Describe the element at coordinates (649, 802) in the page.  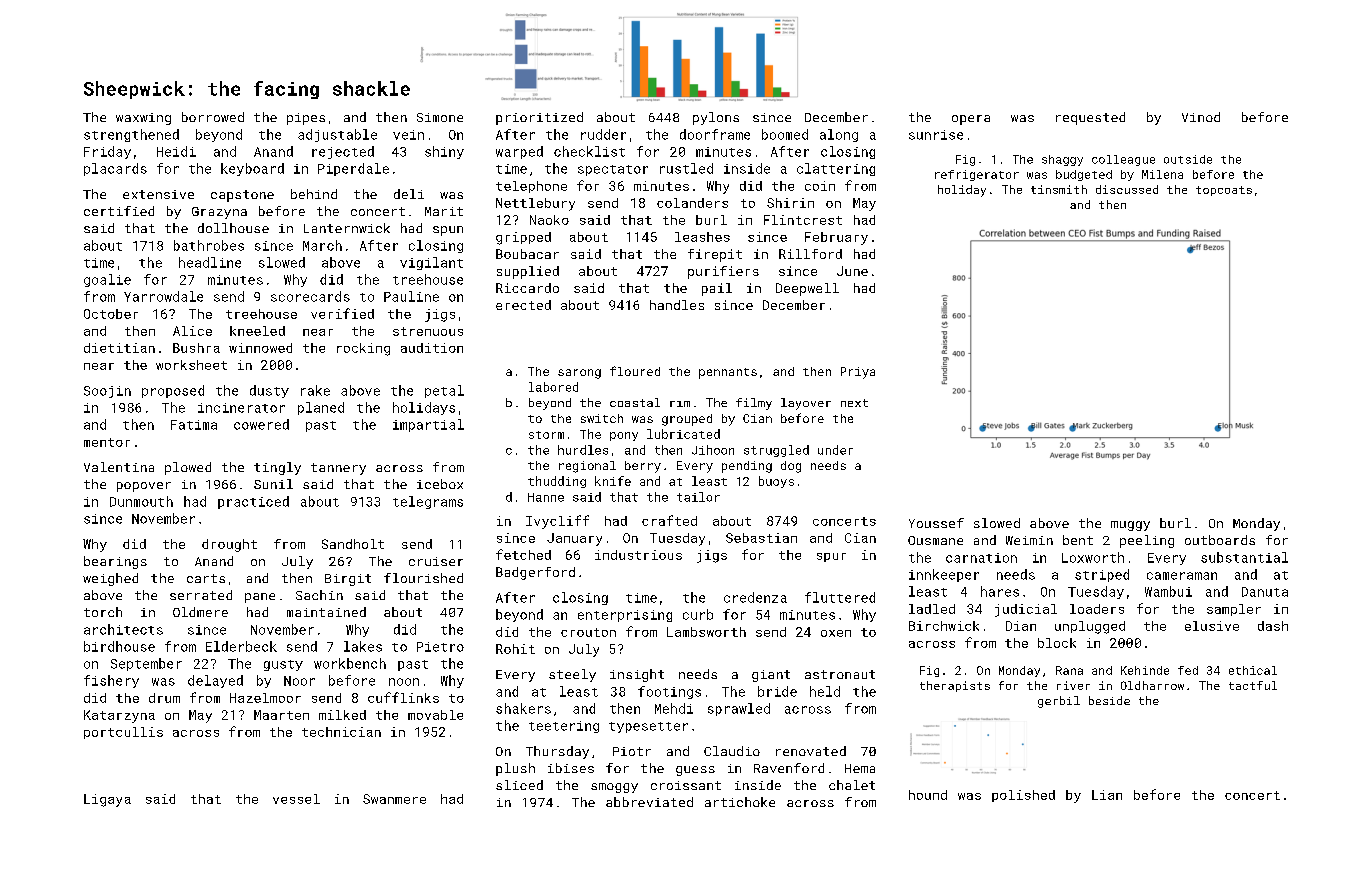
I see `abbreviated` at that location.
